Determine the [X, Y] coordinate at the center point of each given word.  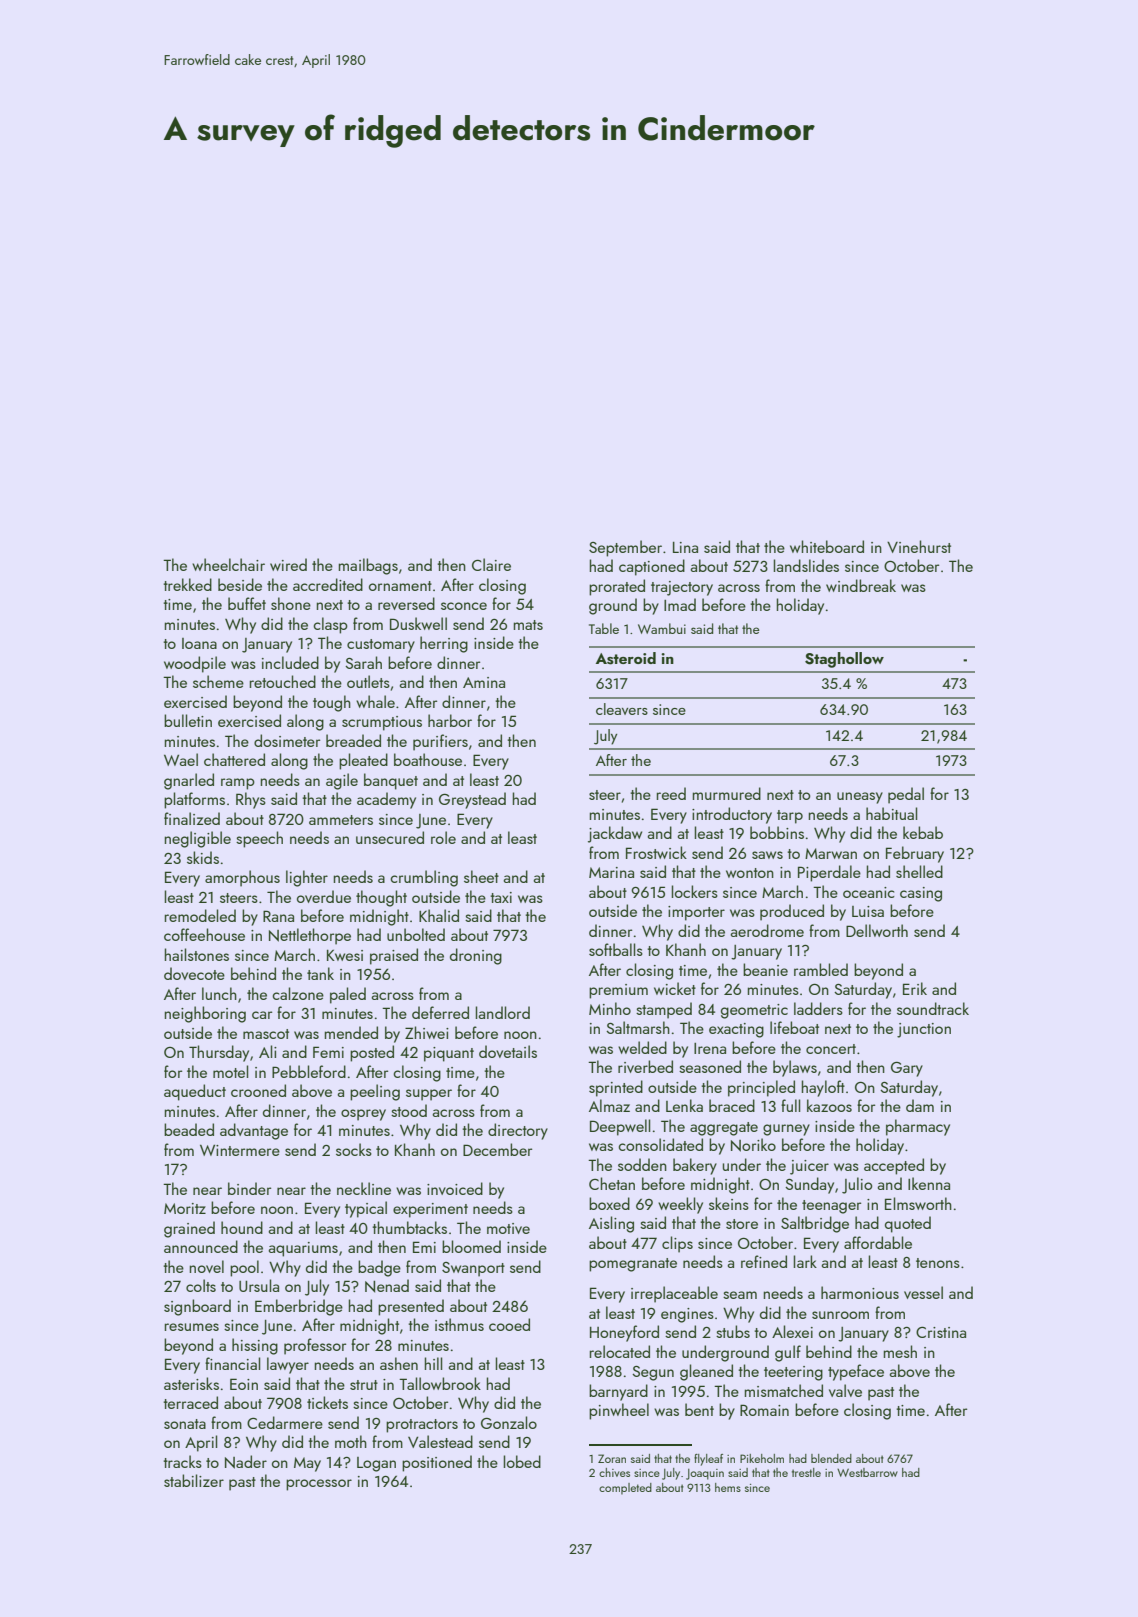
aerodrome [767, 930]
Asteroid [626, 658]
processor [319, 1485]
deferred [440, 1012]
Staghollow [844, 660]
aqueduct [195, 1092]
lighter [307, 878]
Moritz [185, 1208]
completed [625, 1489]
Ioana [199, 643]
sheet [481, 876]
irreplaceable [674, 1294]
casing [921, 894]
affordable [878, 1242]
